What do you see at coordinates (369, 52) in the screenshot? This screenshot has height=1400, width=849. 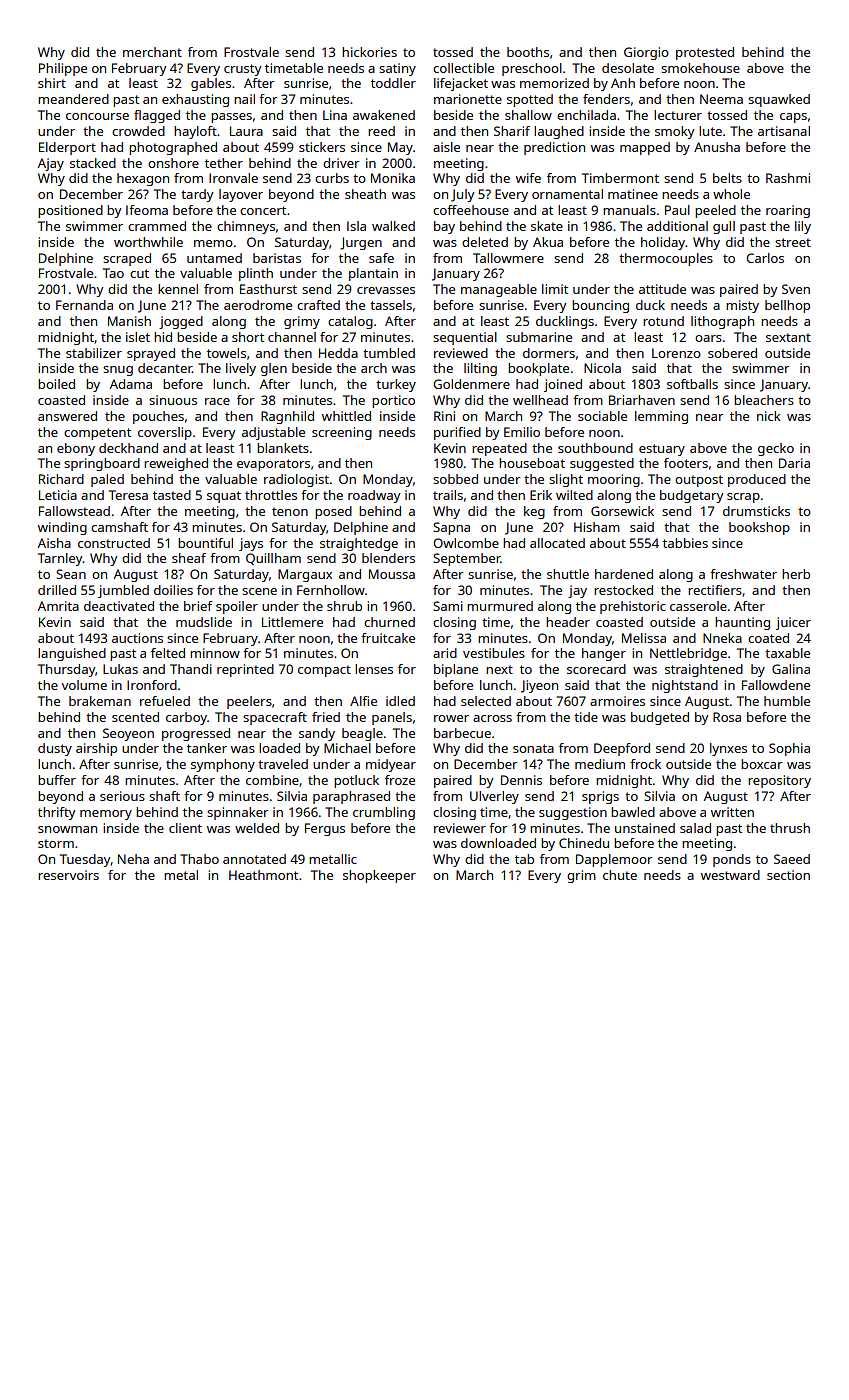 I see `hickories` at bounding box center [369, 52].
